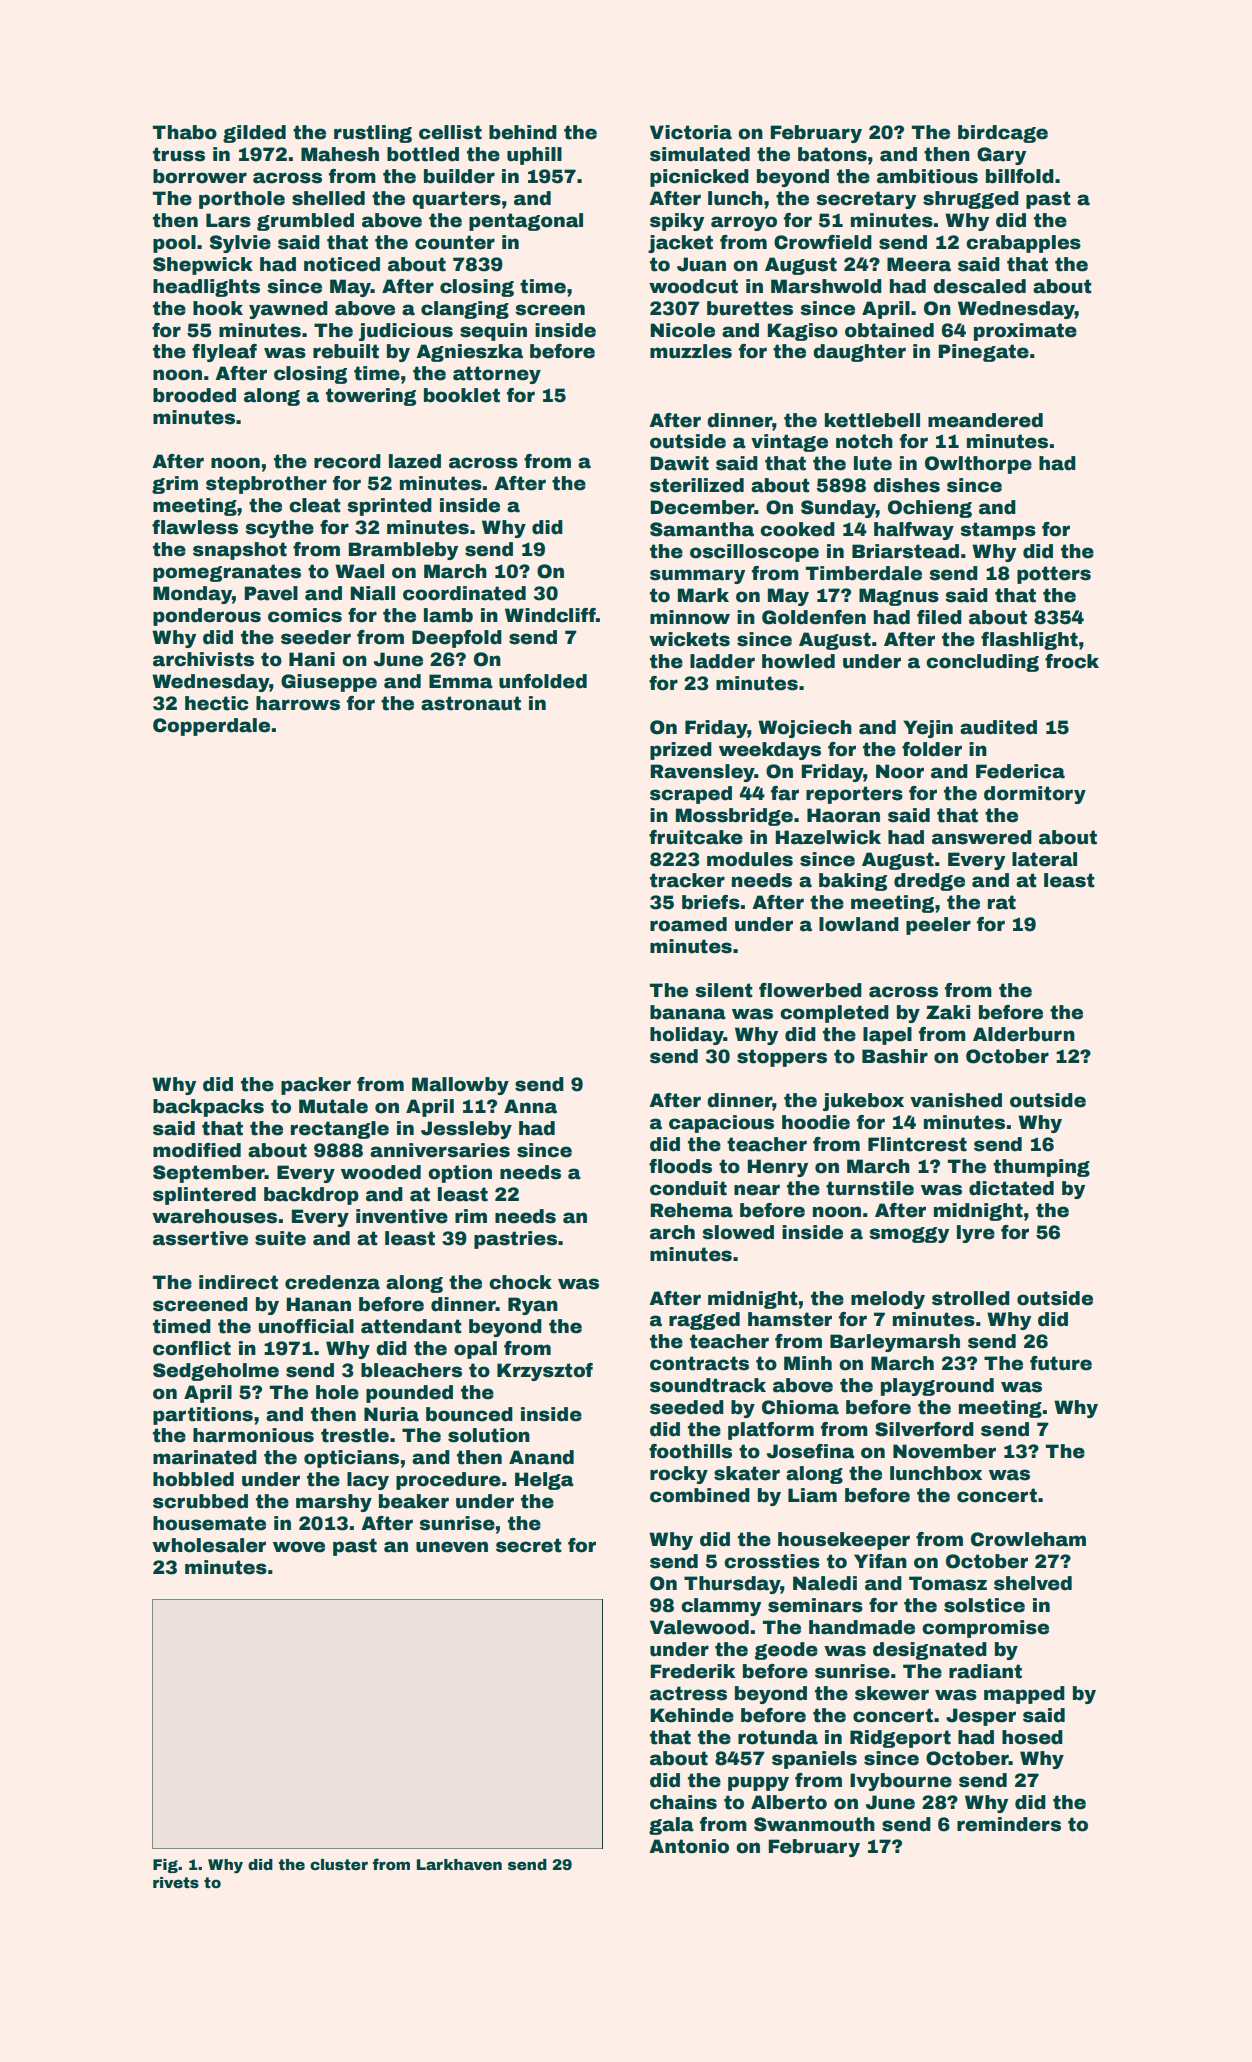 The height and width of the screenshot is (2062, 1252). Describe the element at coordinates (1009, 1824) in the screenshot. I see `reminders` at that location.
